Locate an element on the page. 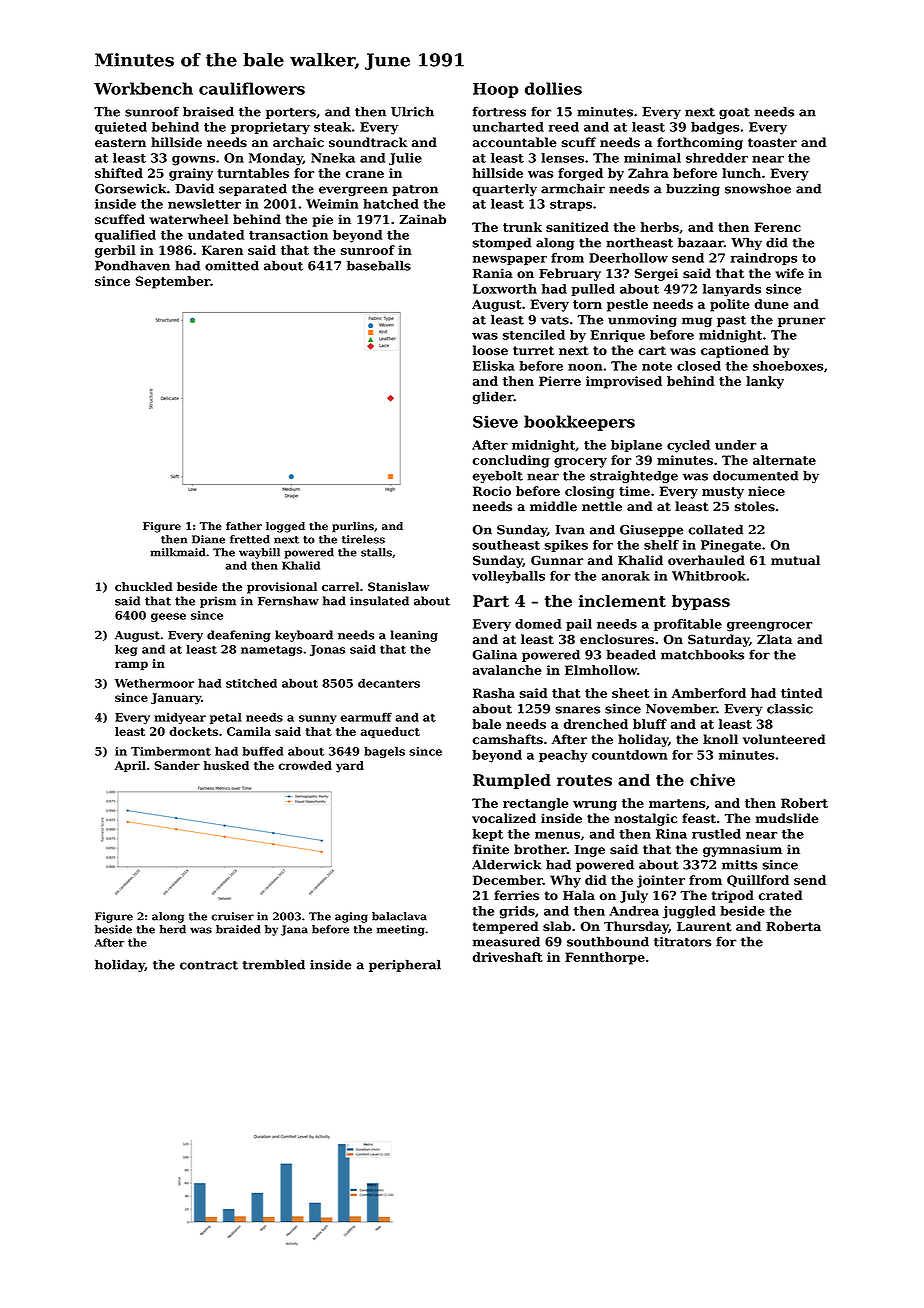 This document has width=924, height=1308. stalls is located at coordinates (376, 552).
